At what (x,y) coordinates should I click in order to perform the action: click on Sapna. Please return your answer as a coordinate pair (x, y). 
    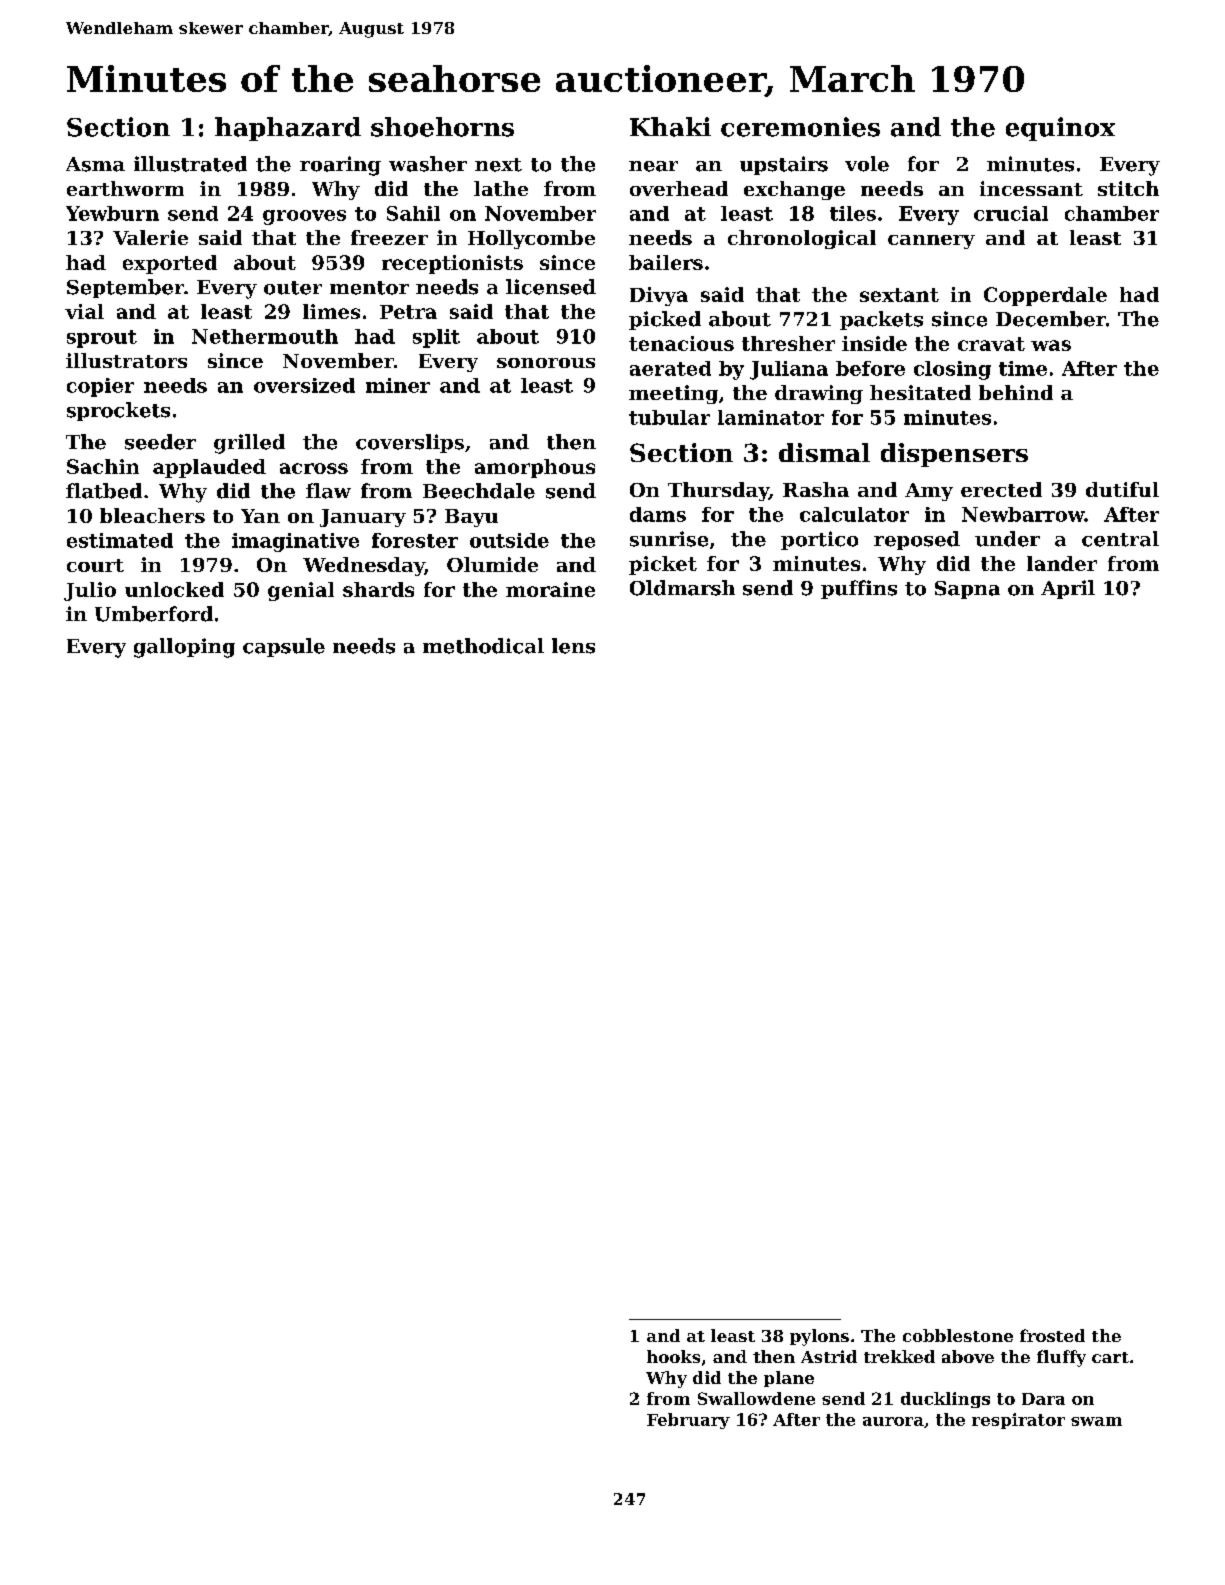
    Looking at the image, I should click on (967, 590).
